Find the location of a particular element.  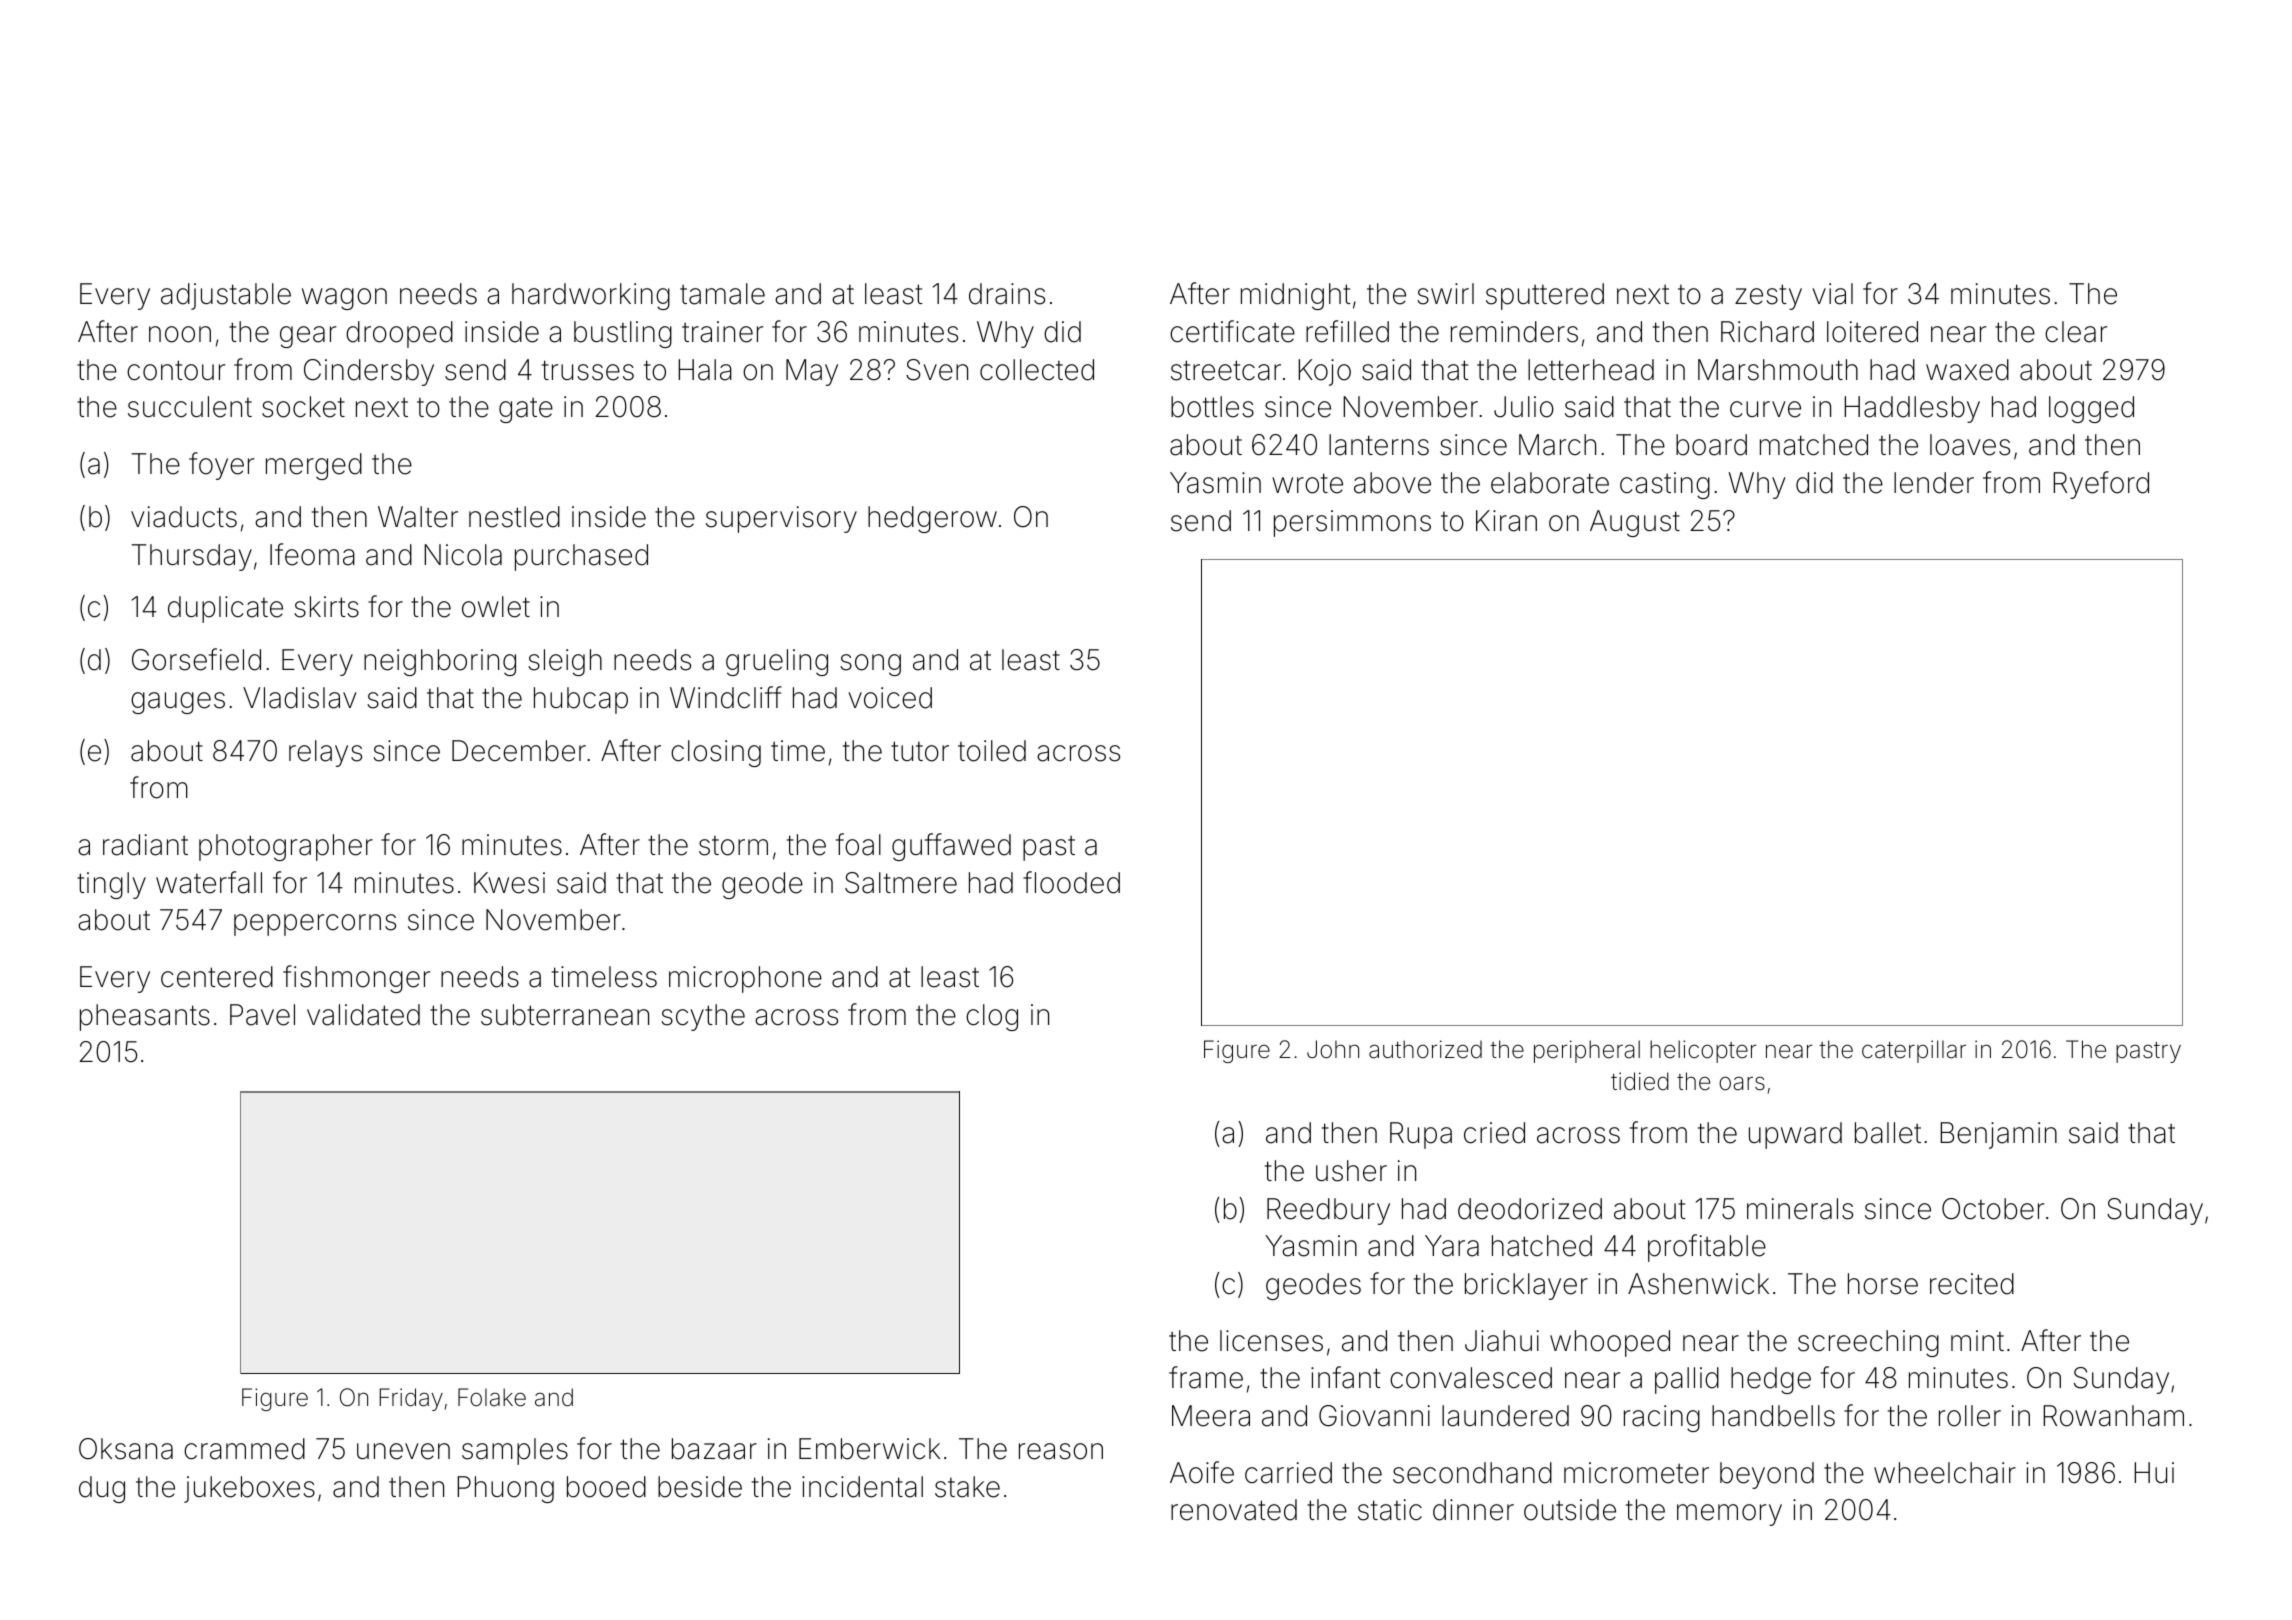

wagon is located at coordinates (344, 299).
